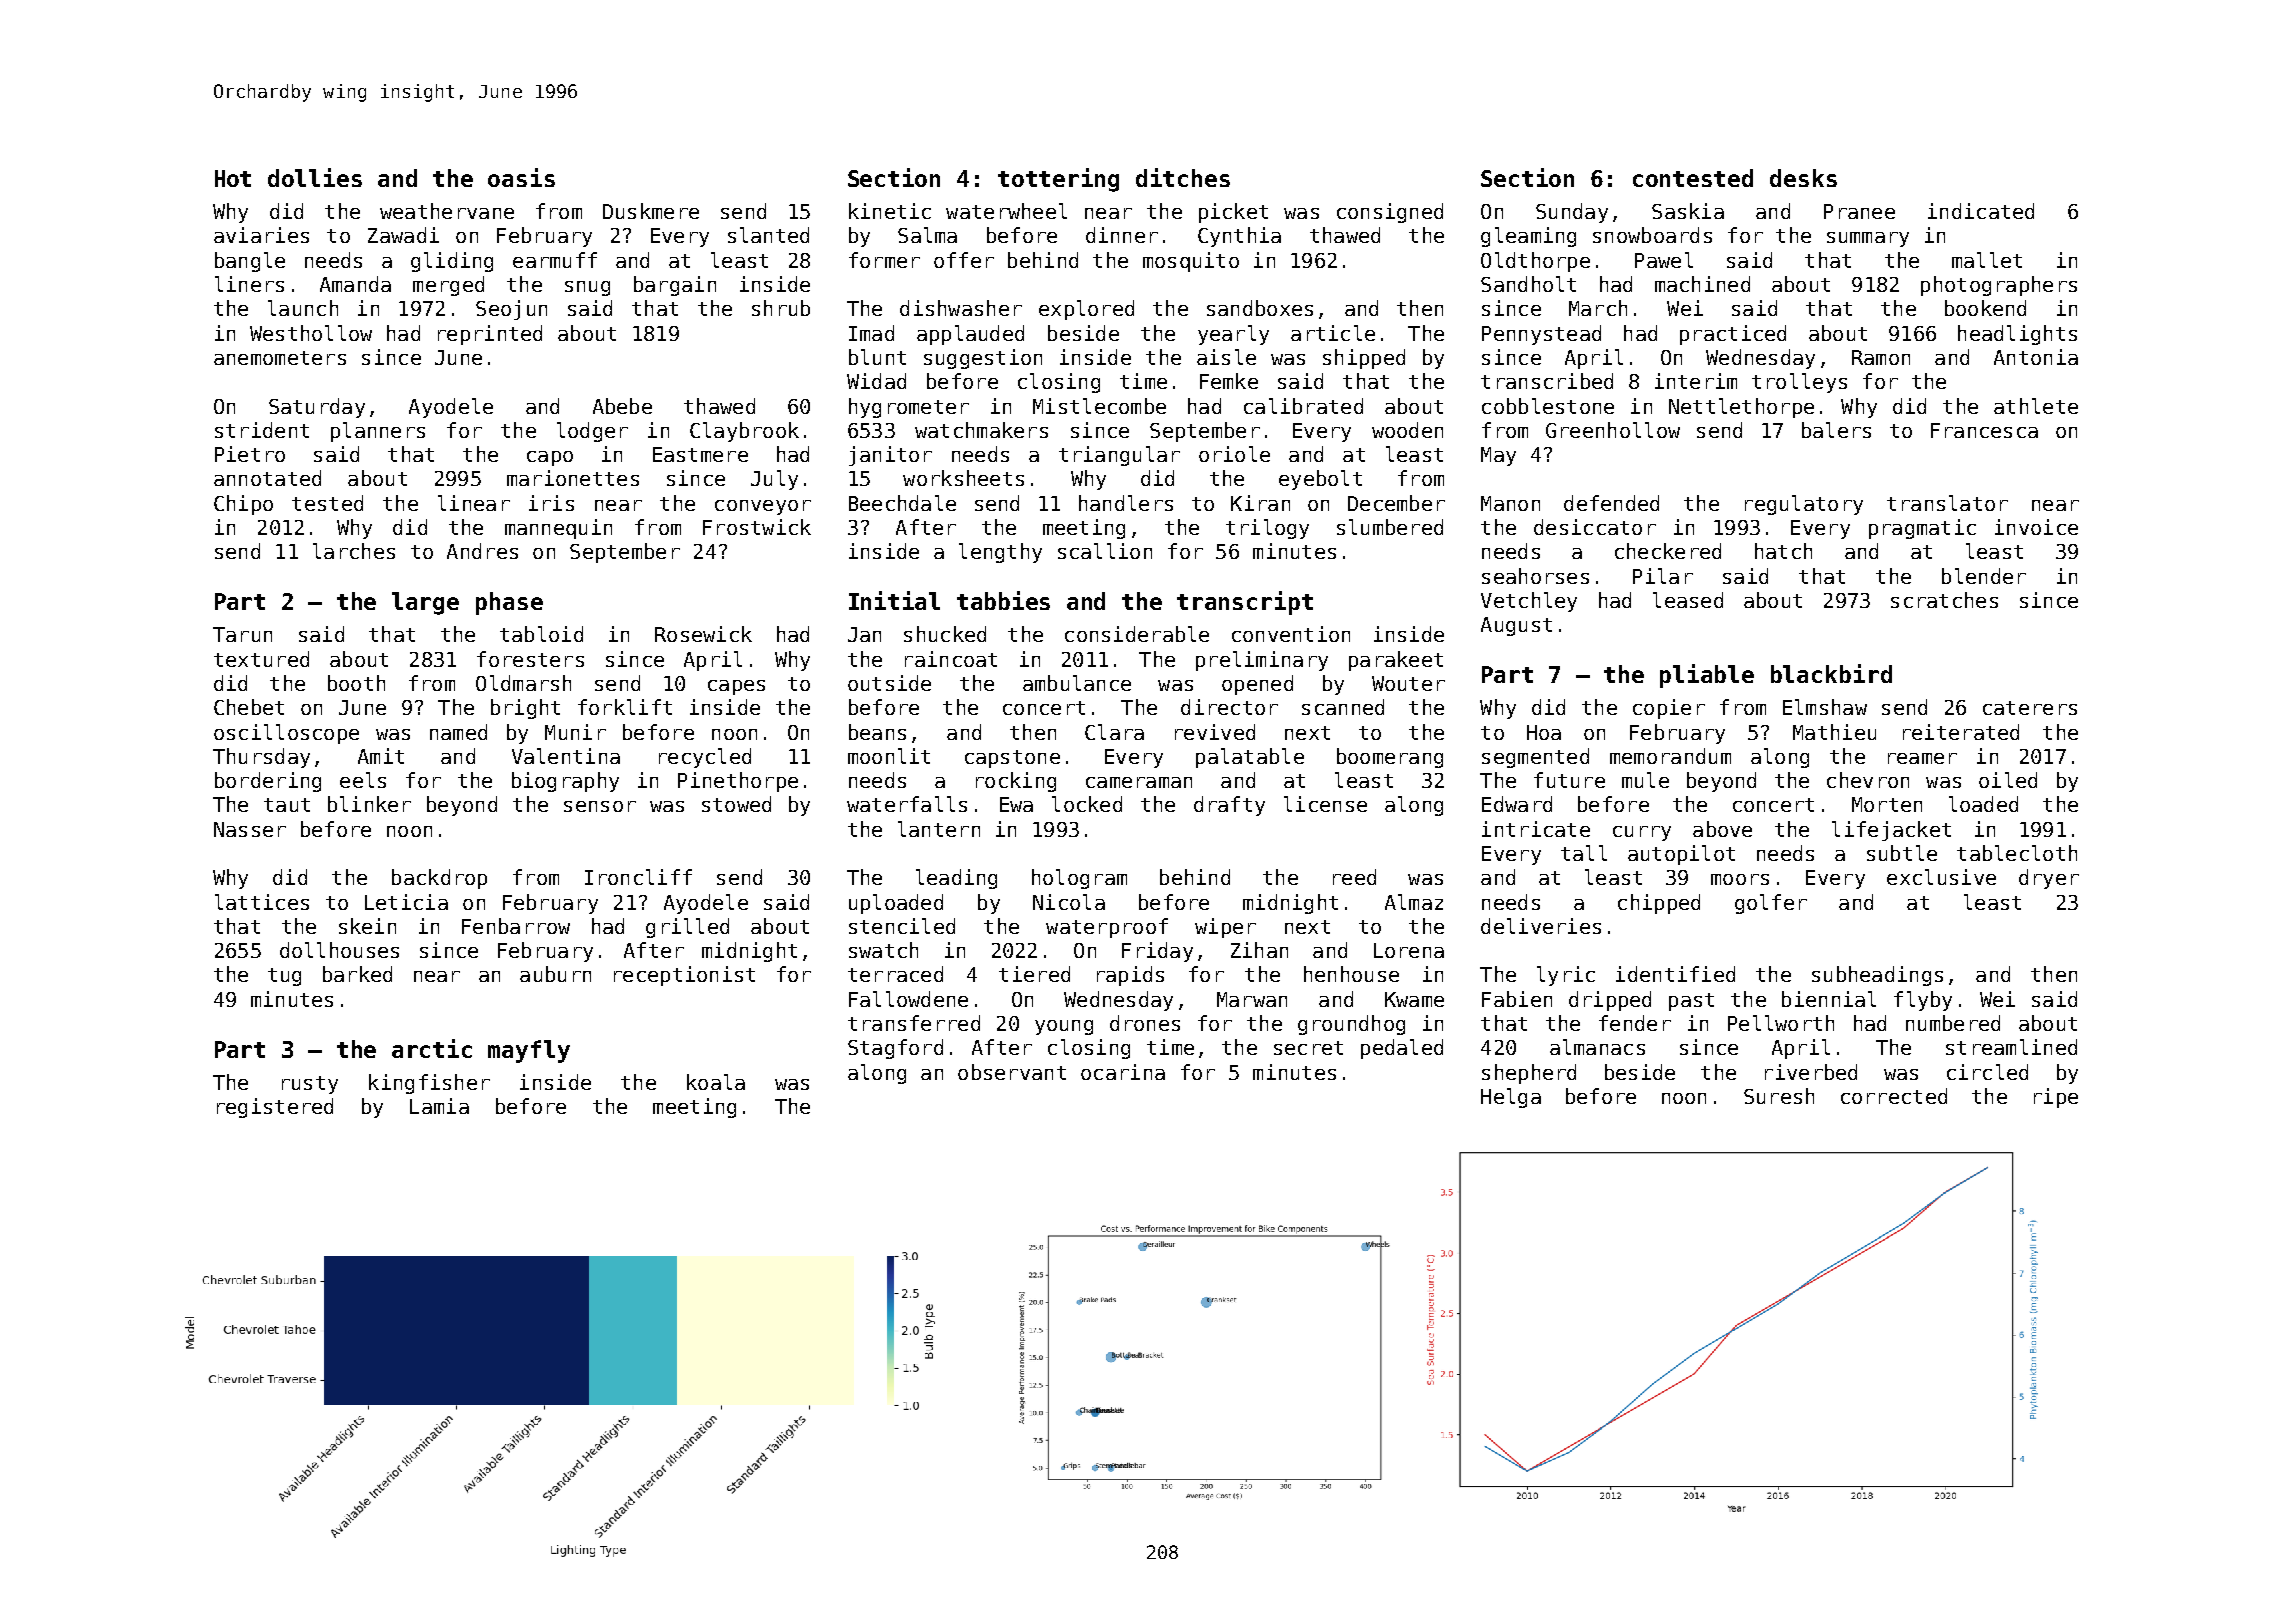  I want to click on tottering, so click(1058, 180).
